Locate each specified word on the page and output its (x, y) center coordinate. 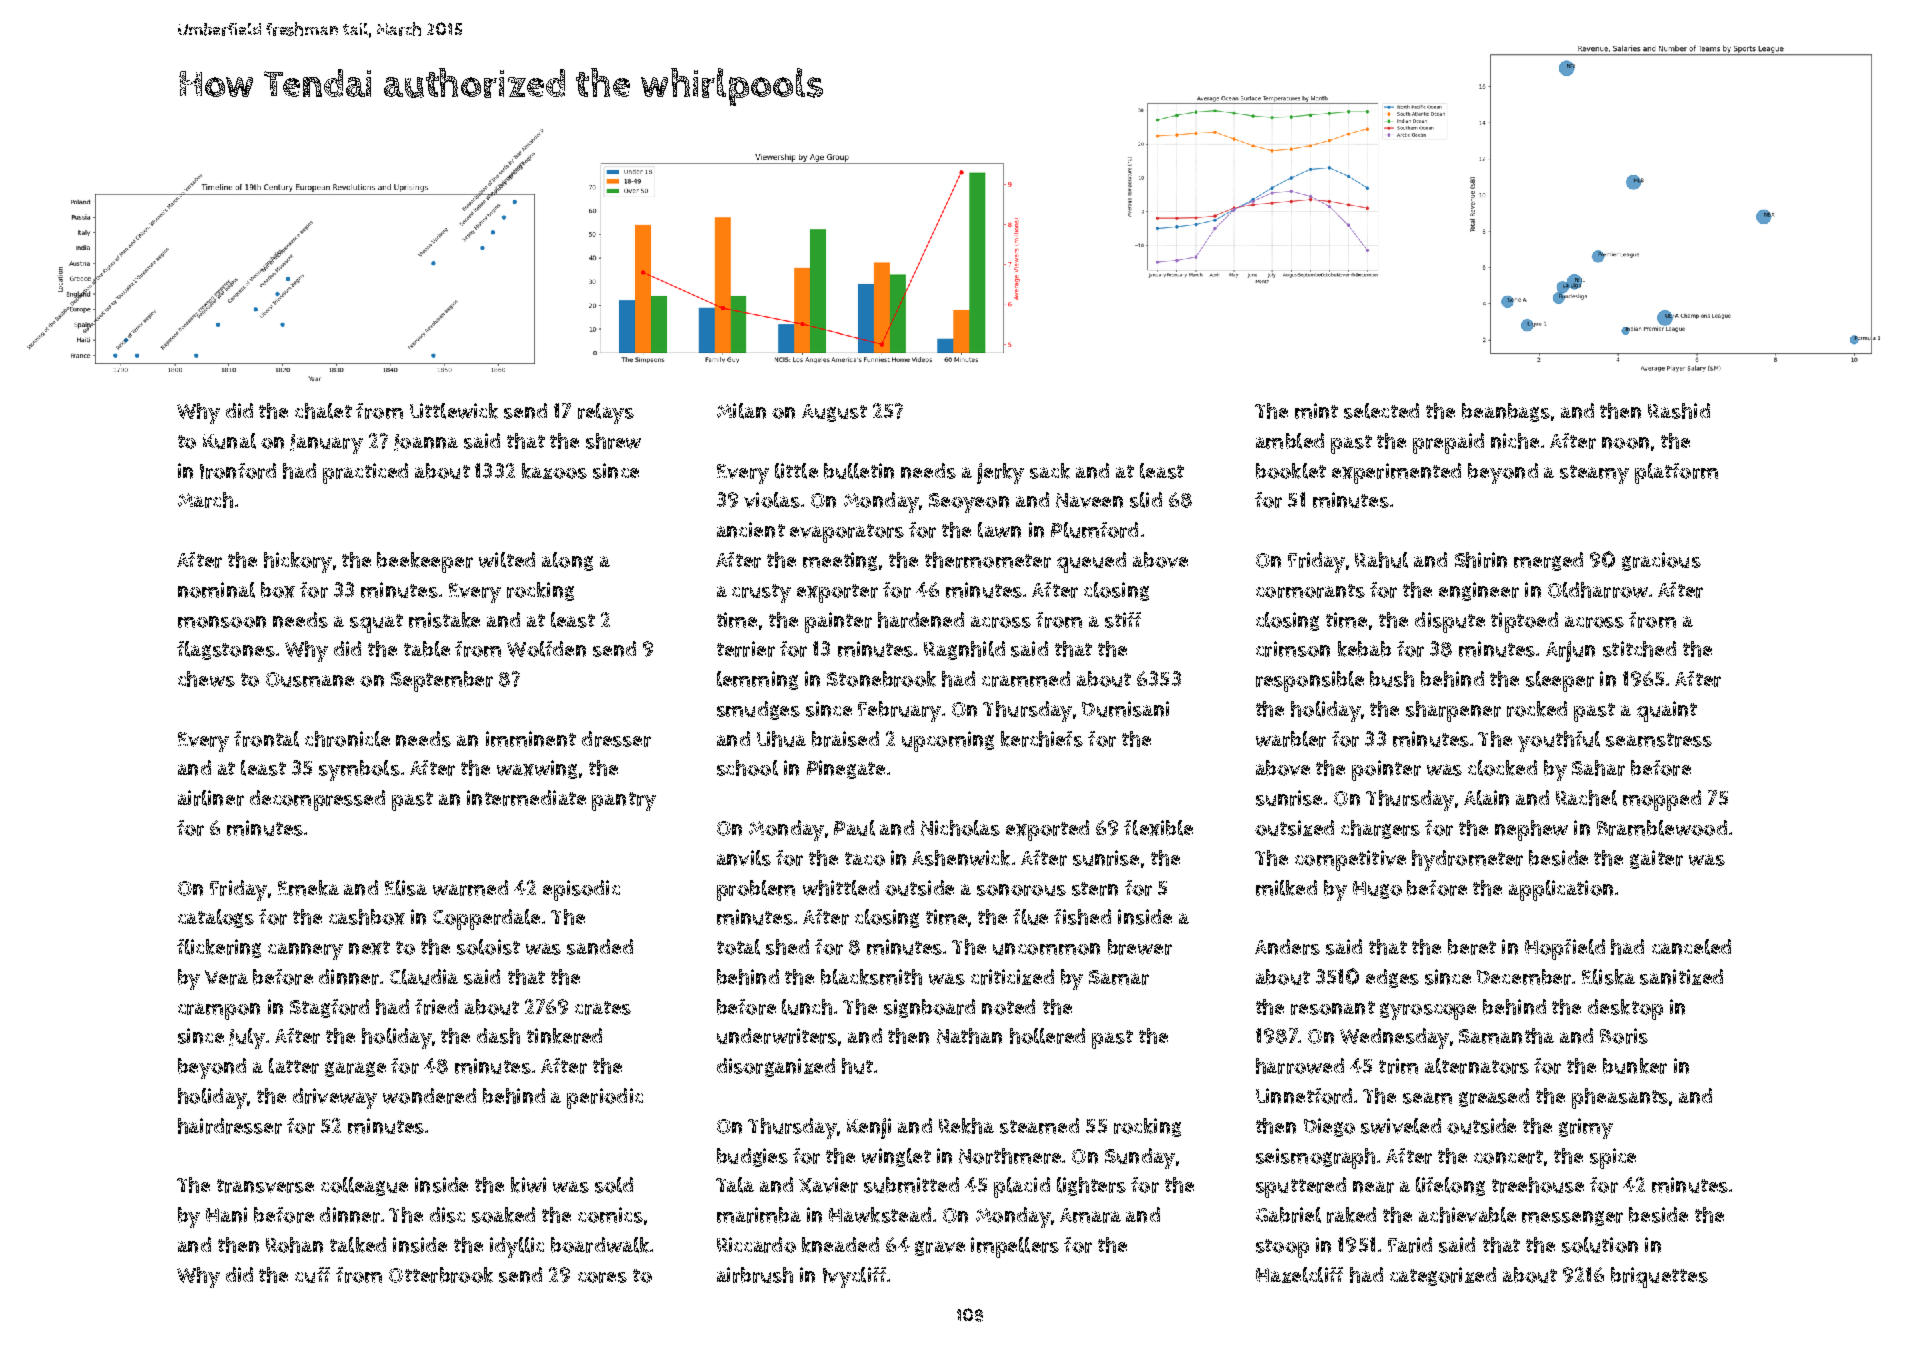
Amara (1090, 1215)
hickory (298, 562)
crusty (761, 593)
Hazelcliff (1299, 1275)
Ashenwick (961, 858)
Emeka (308, 888)
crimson (1293, 649)
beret (1472, 947)
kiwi (528, 1185)
